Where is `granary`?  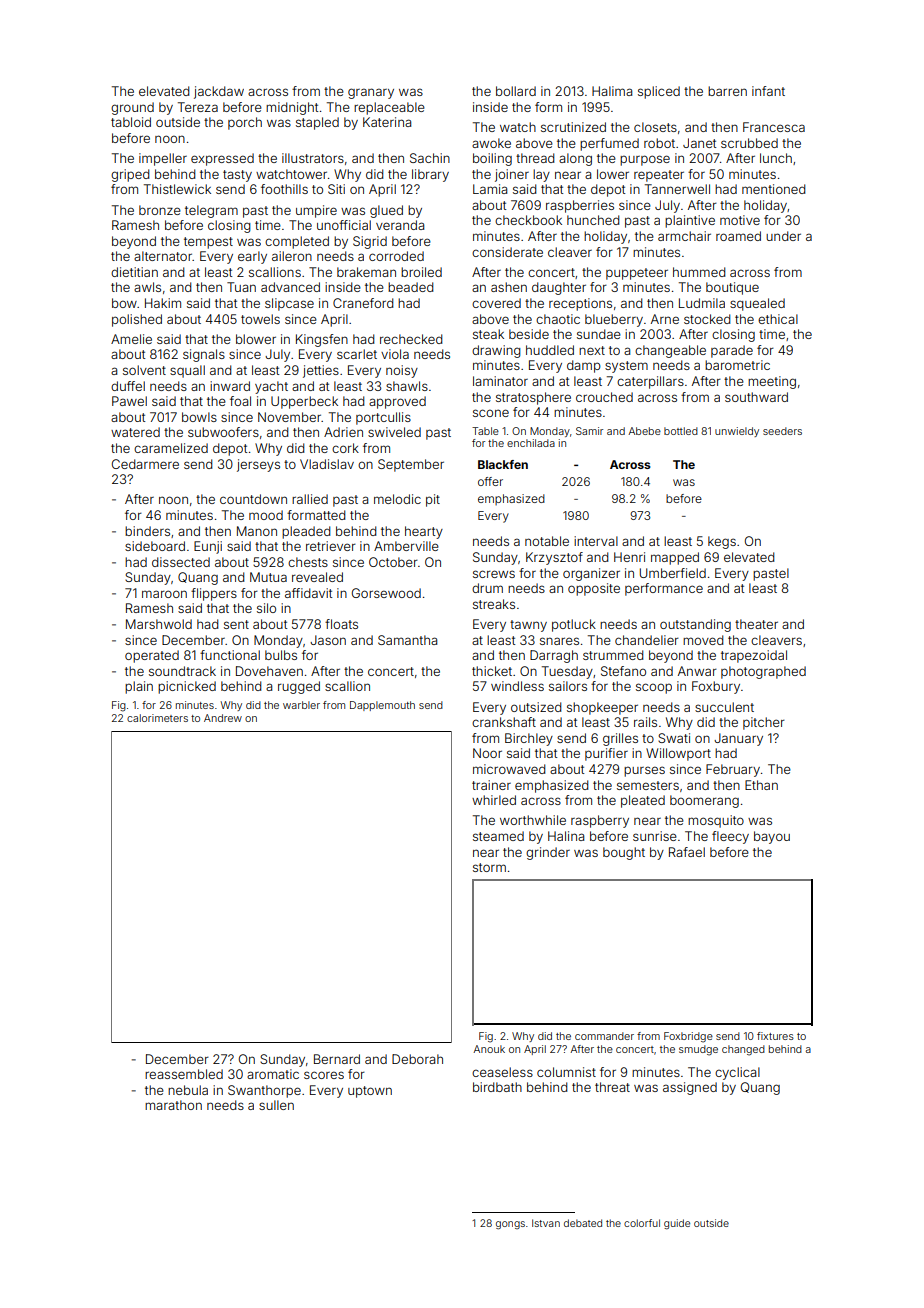 granary is located at coordinates (371, 93).
